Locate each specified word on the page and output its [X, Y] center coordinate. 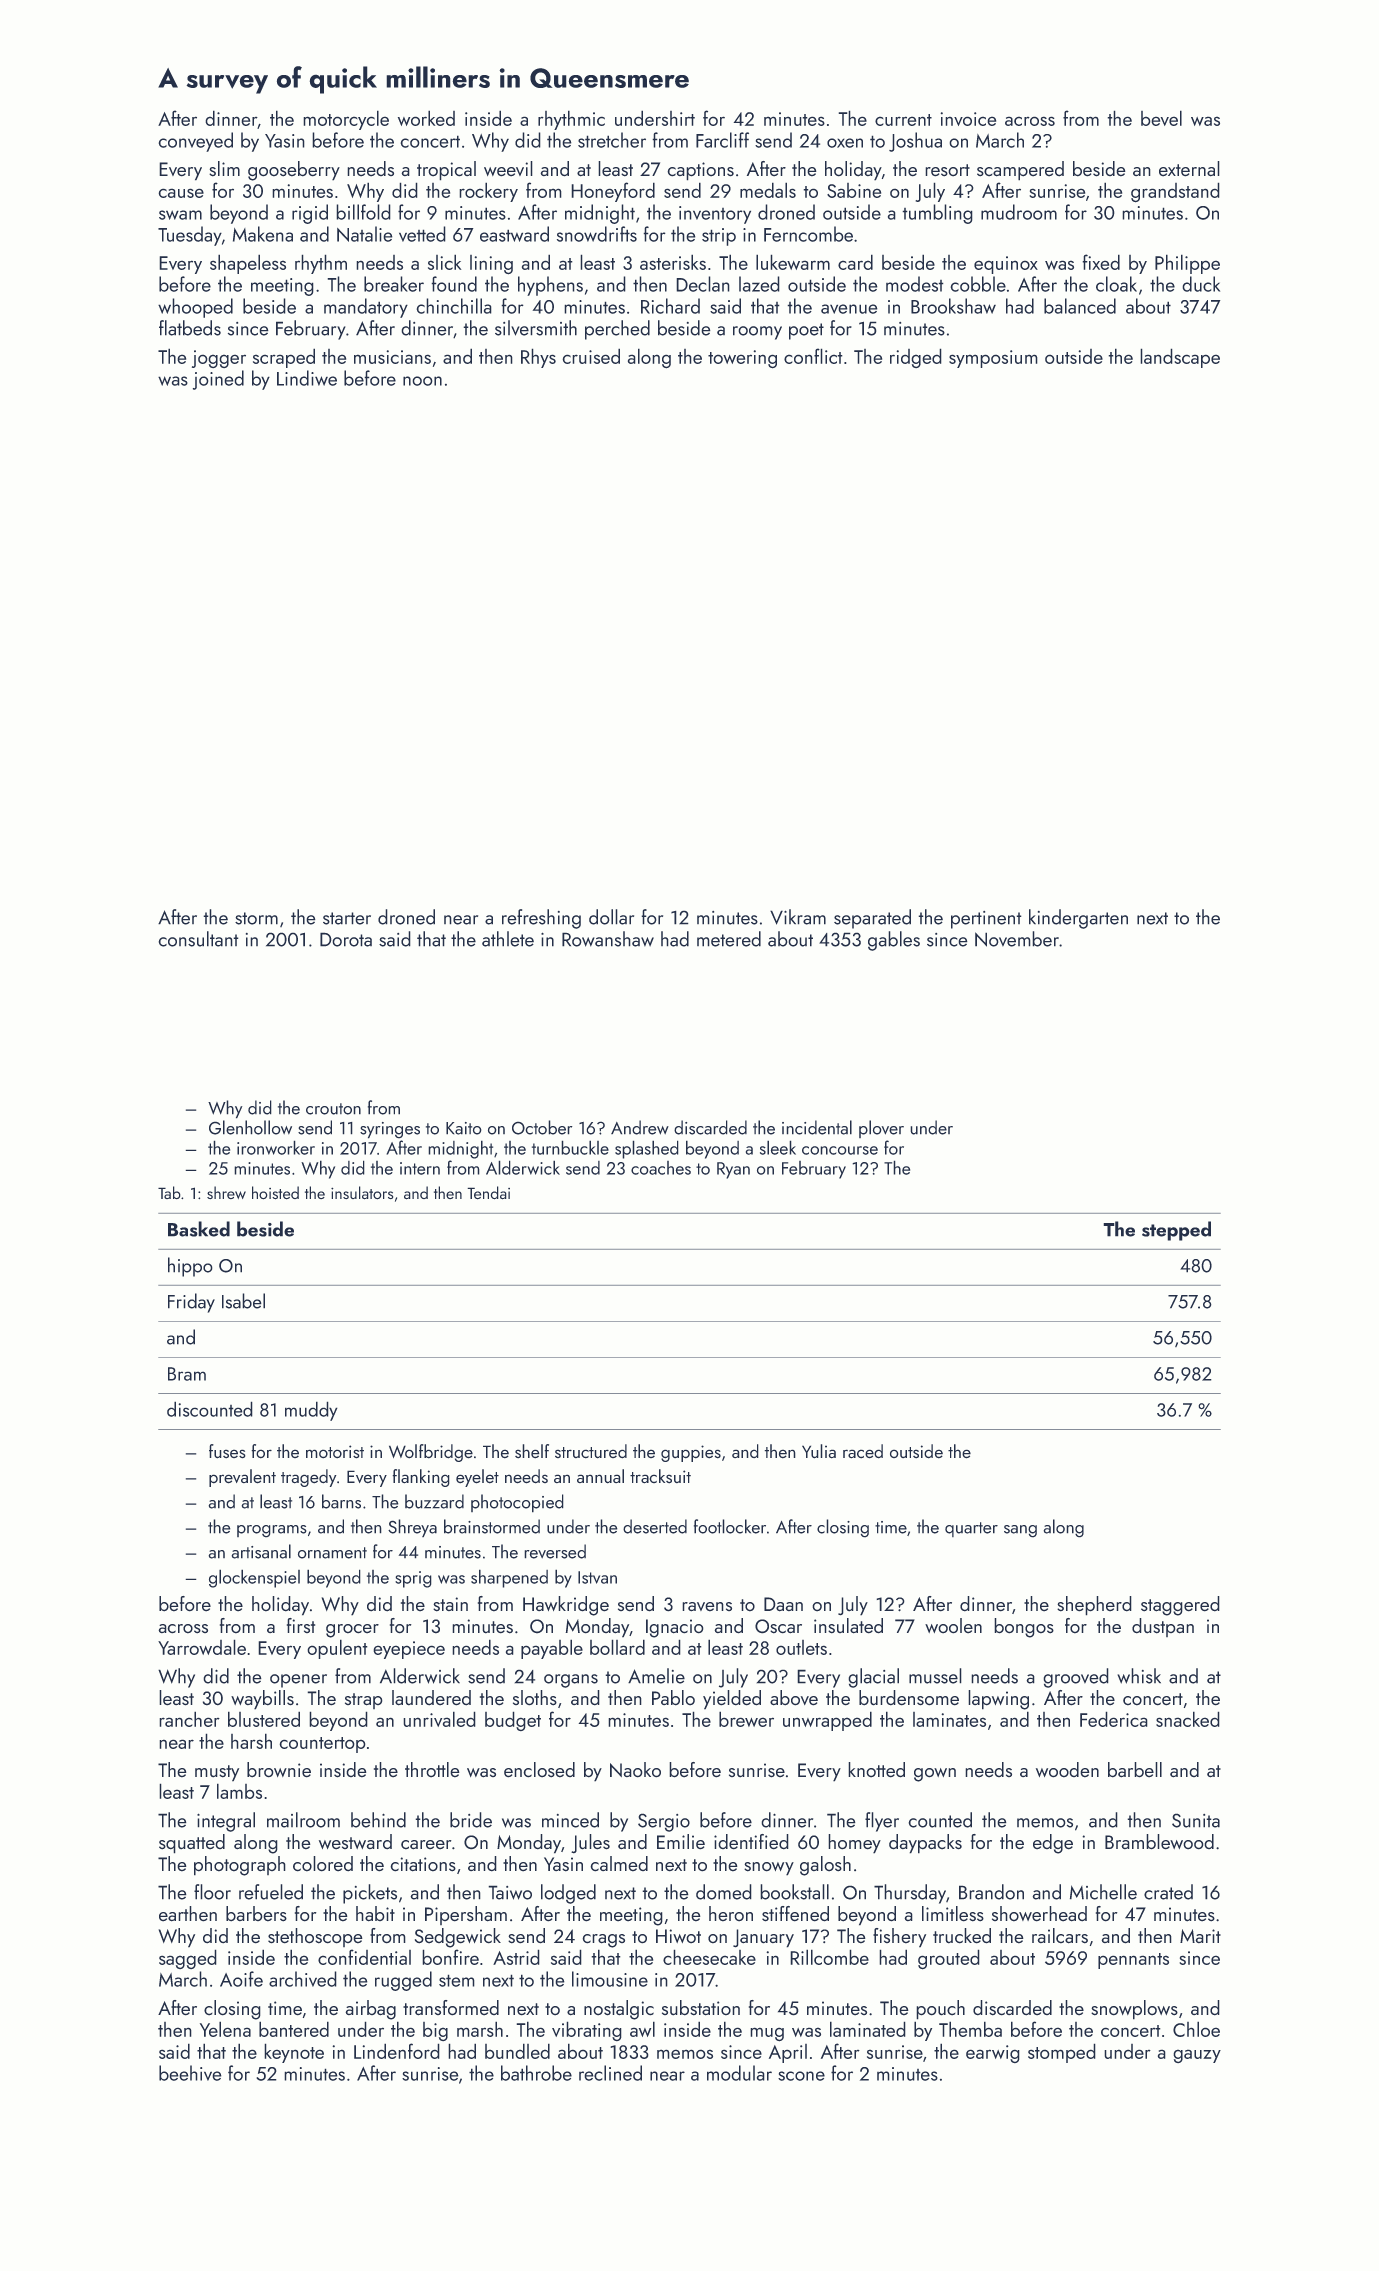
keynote [294, 2053]
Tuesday [190, 236]
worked [426, 118]
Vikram [798, 917]
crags [603, 1941]
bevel [1161, 118]
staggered [1180, 1606]
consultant [198, 939]
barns [341, 1501]
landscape [1180, 358]
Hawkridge [566, 1606]
